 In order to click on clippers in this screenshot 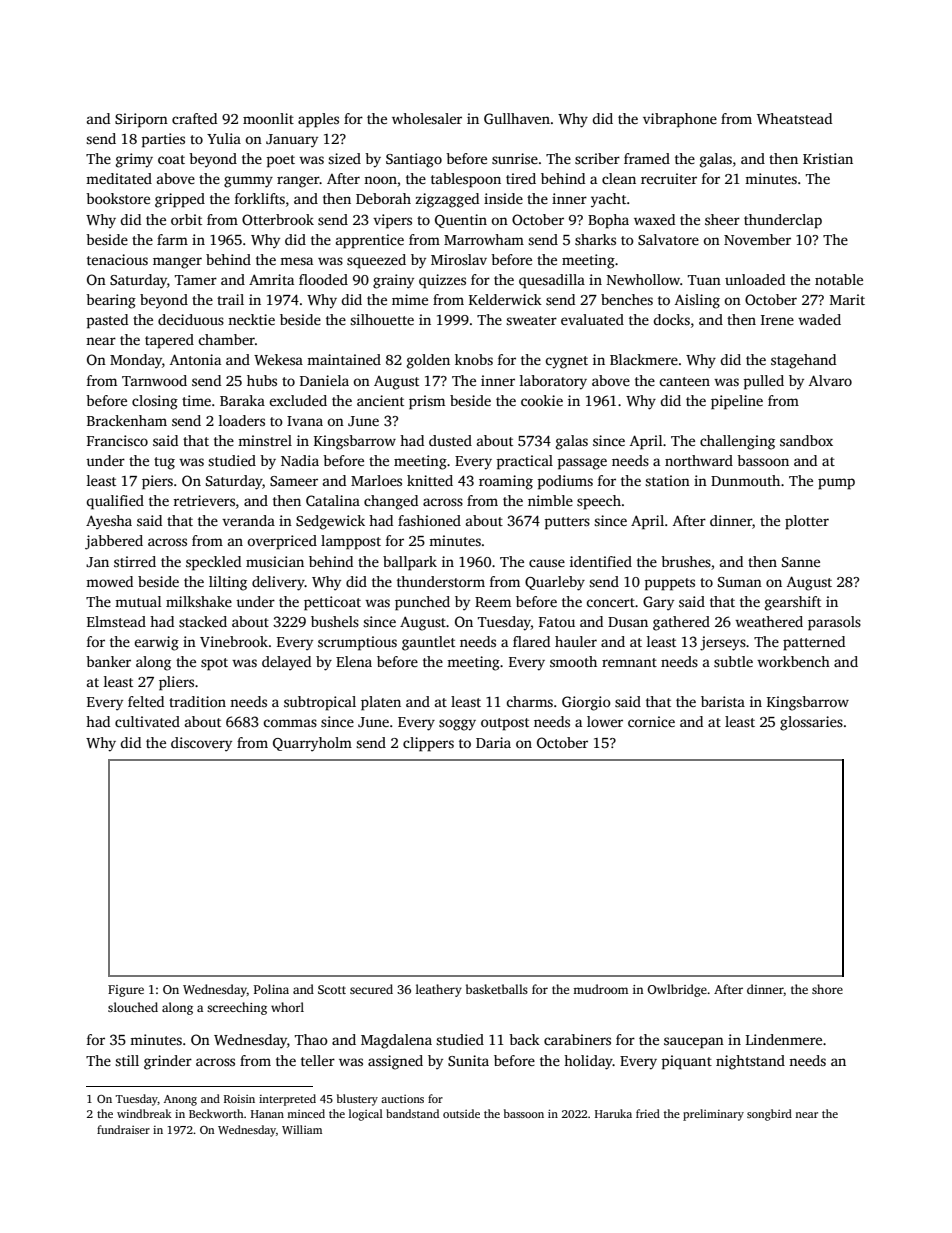, I will do `click(428, 744)`.
